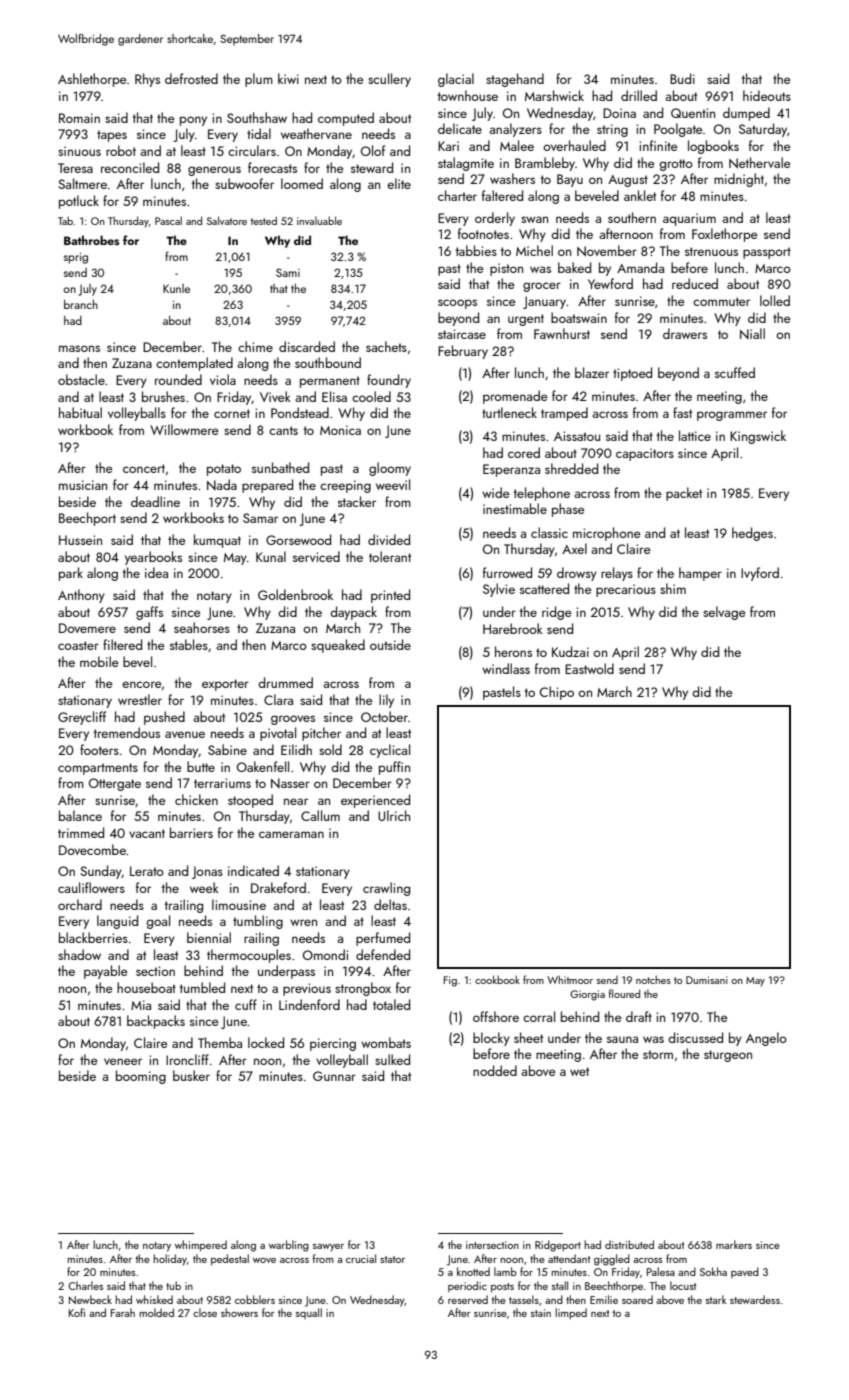  What do you see at coordinates (695, 435) in the screenshot?
I see `lattice` at bounding box center [695, 435].
